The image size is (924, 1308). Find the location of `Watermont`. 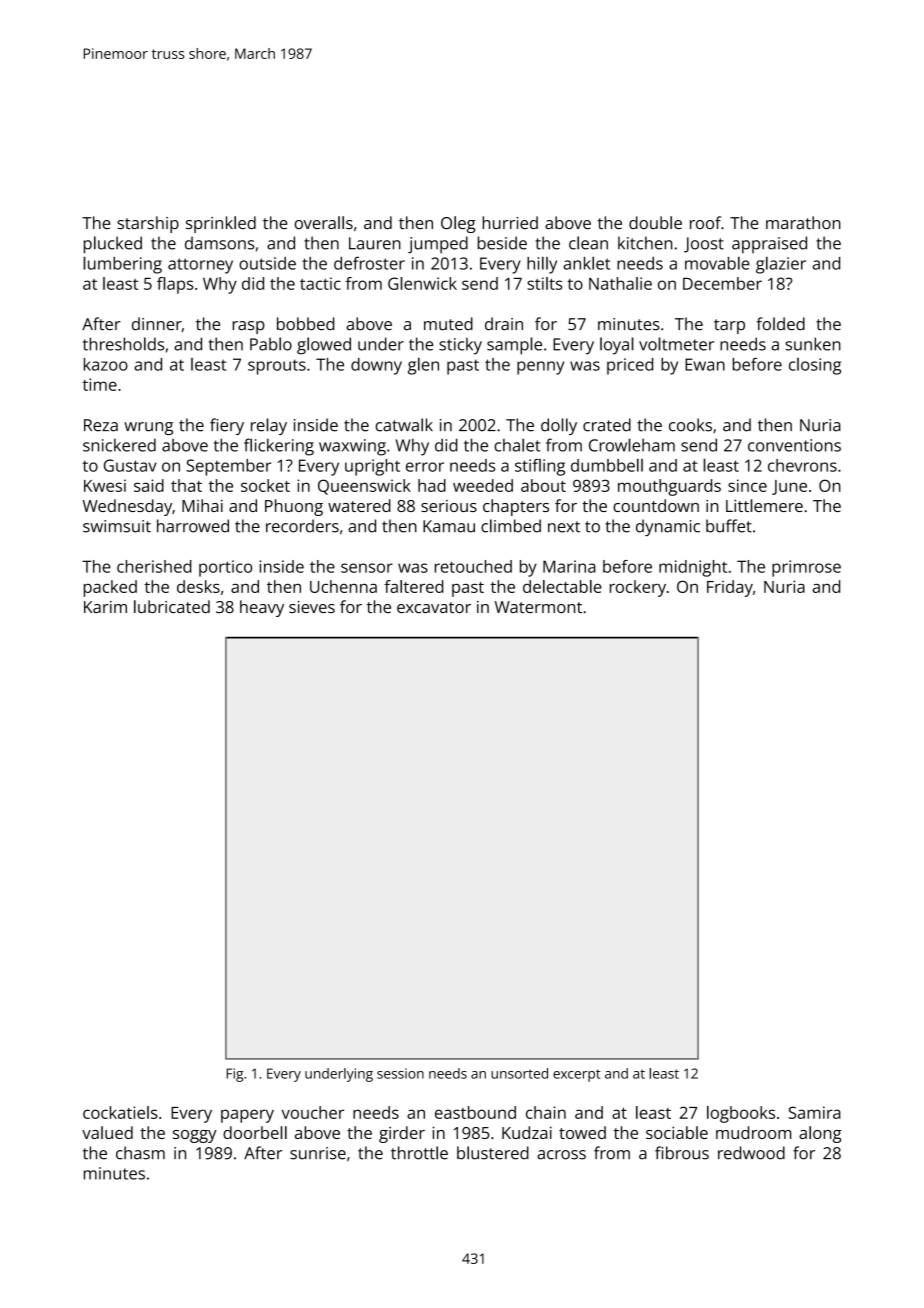

Watermont is located at coordinates (538, 607).
